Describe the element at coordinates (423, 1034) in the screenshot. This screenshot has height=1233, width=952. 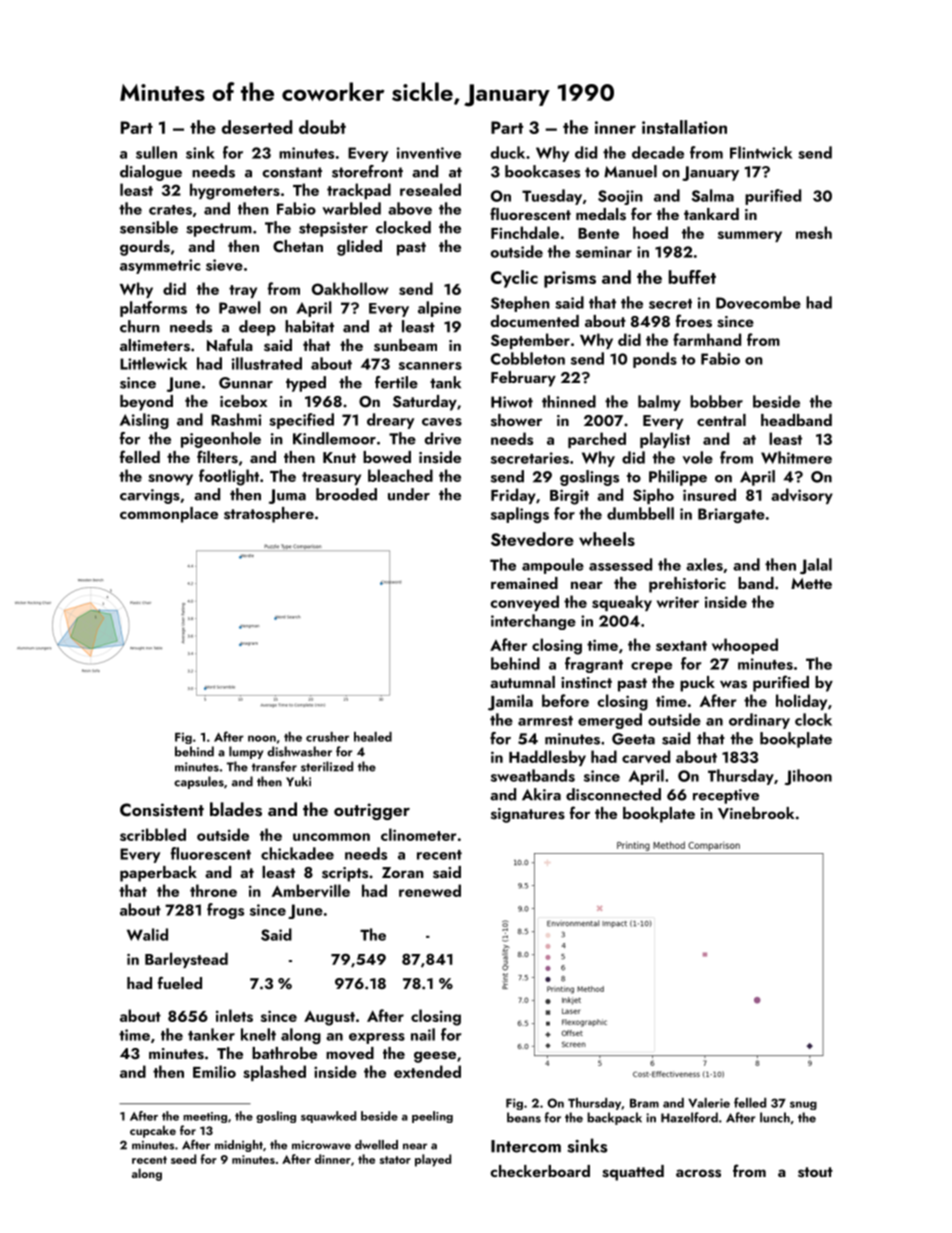
I see `nail` at that location.
